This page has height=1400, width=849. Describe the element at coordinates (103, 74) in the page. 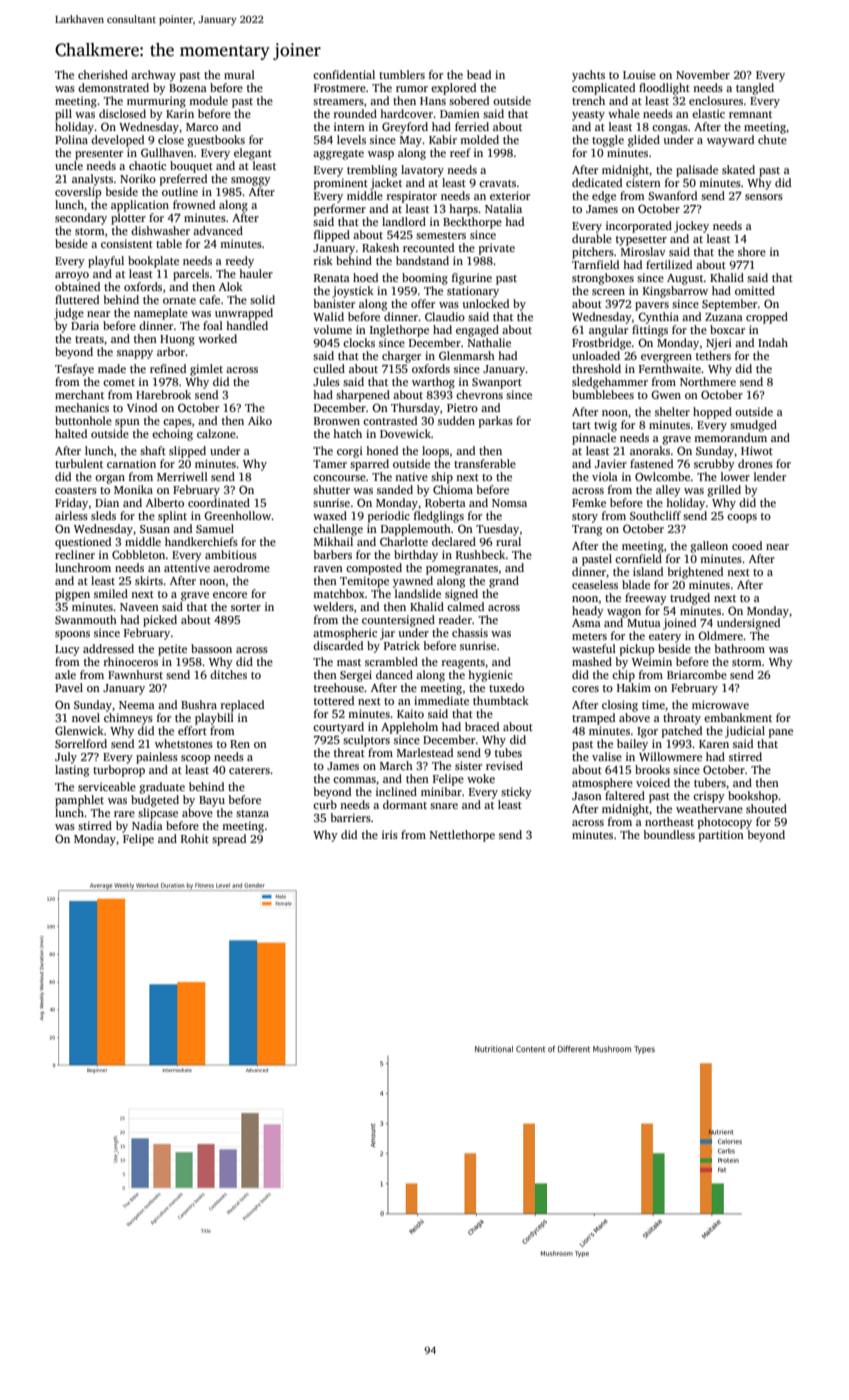

I see `cherished` at that location.
